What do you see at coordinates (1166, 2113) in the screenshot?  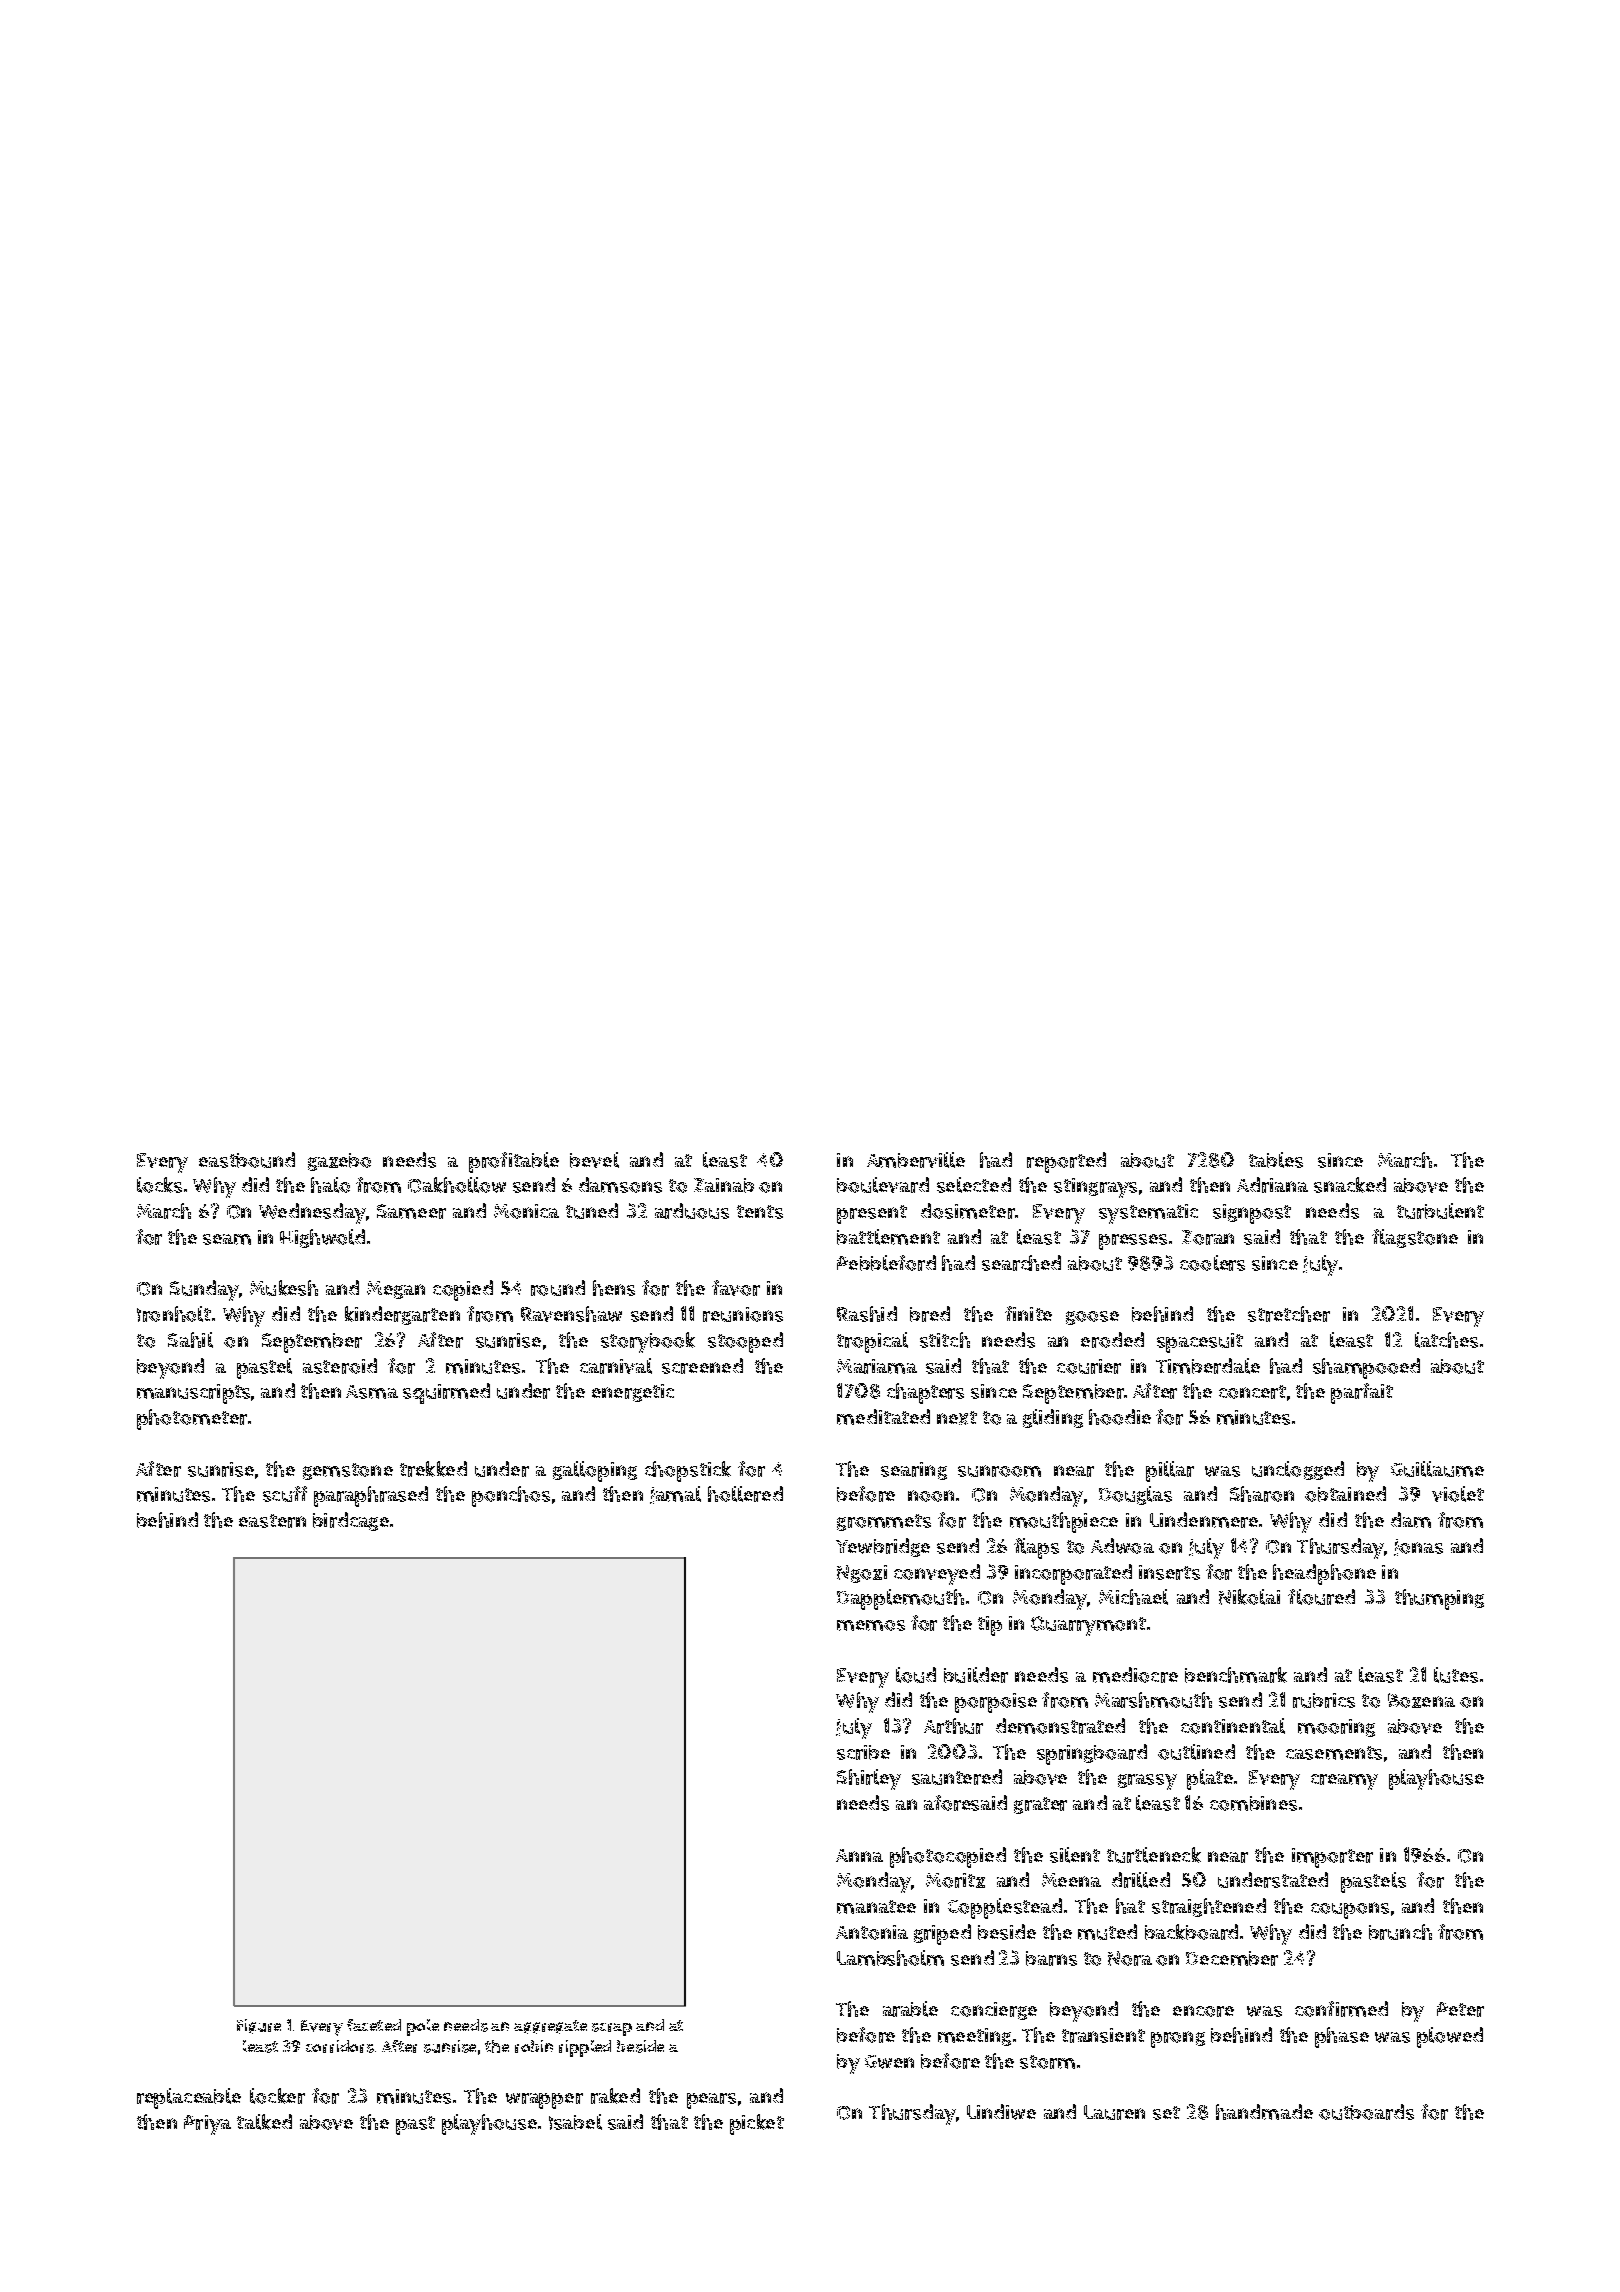 I see `set` at bounding box center [1166, 2113].
